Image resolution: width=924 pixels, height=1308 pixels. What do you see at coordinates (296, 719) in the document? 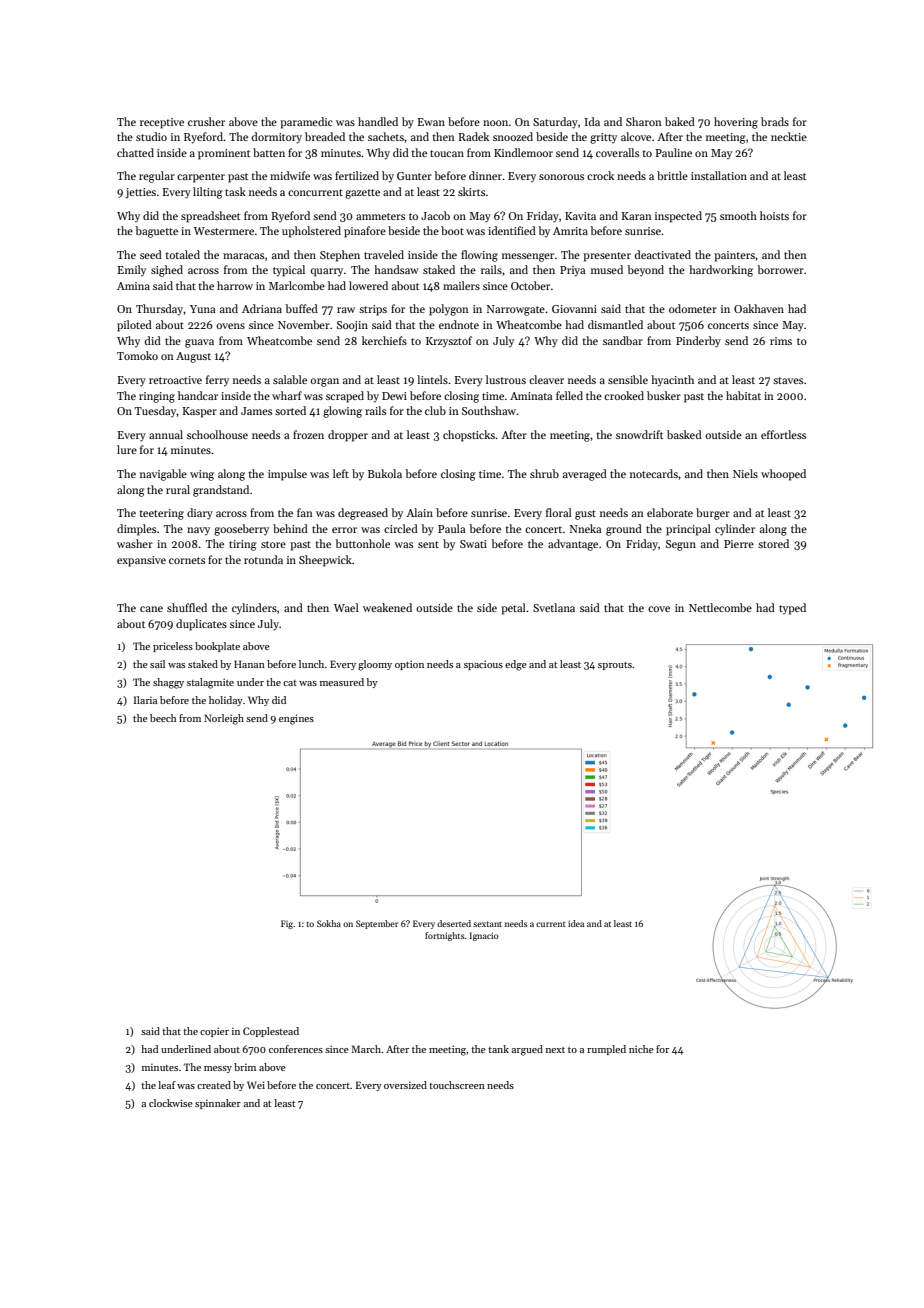
I see `engines` at bounding box center [296, 719].
